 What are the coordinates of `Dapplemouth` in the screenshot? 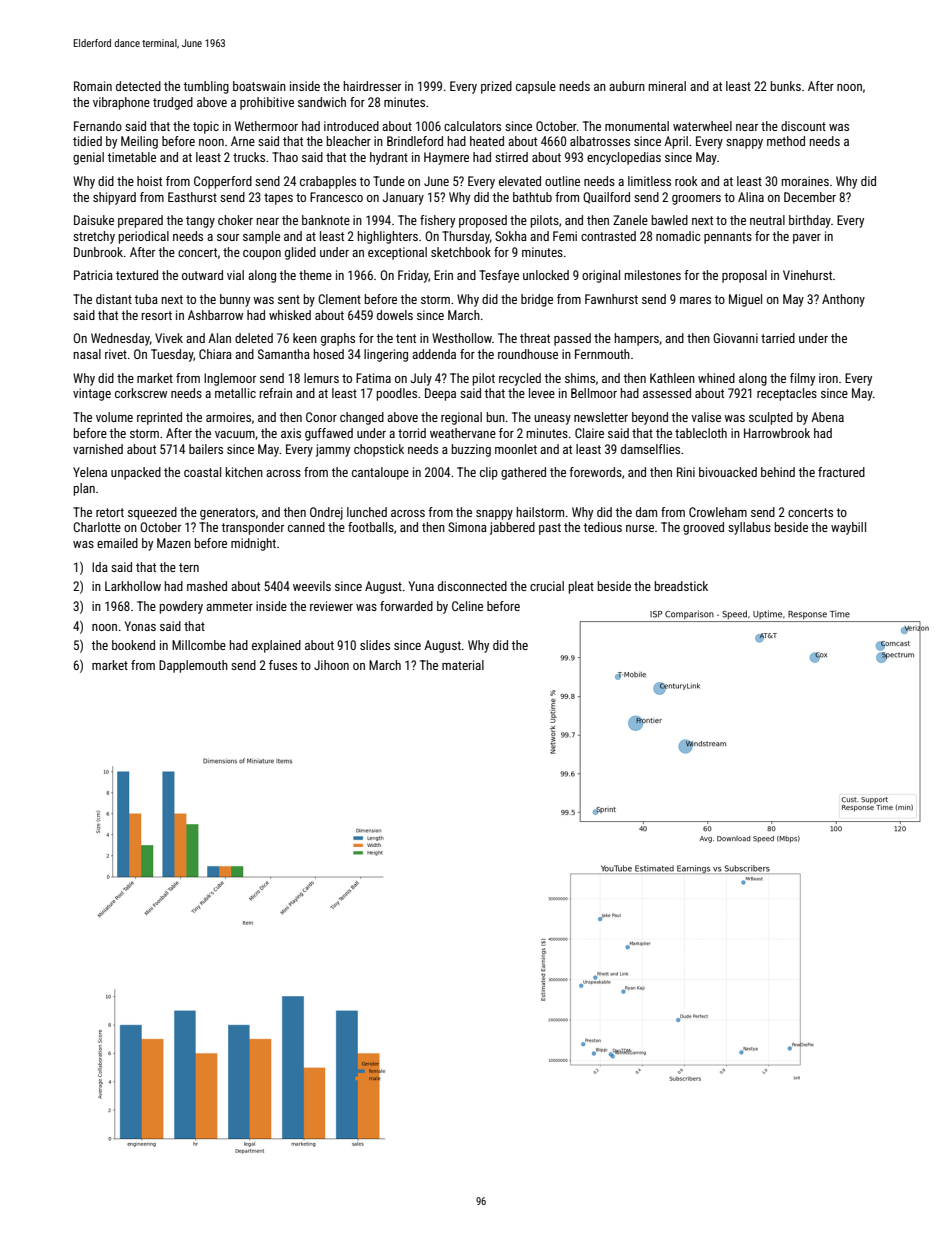 It's located at (193, 666).
